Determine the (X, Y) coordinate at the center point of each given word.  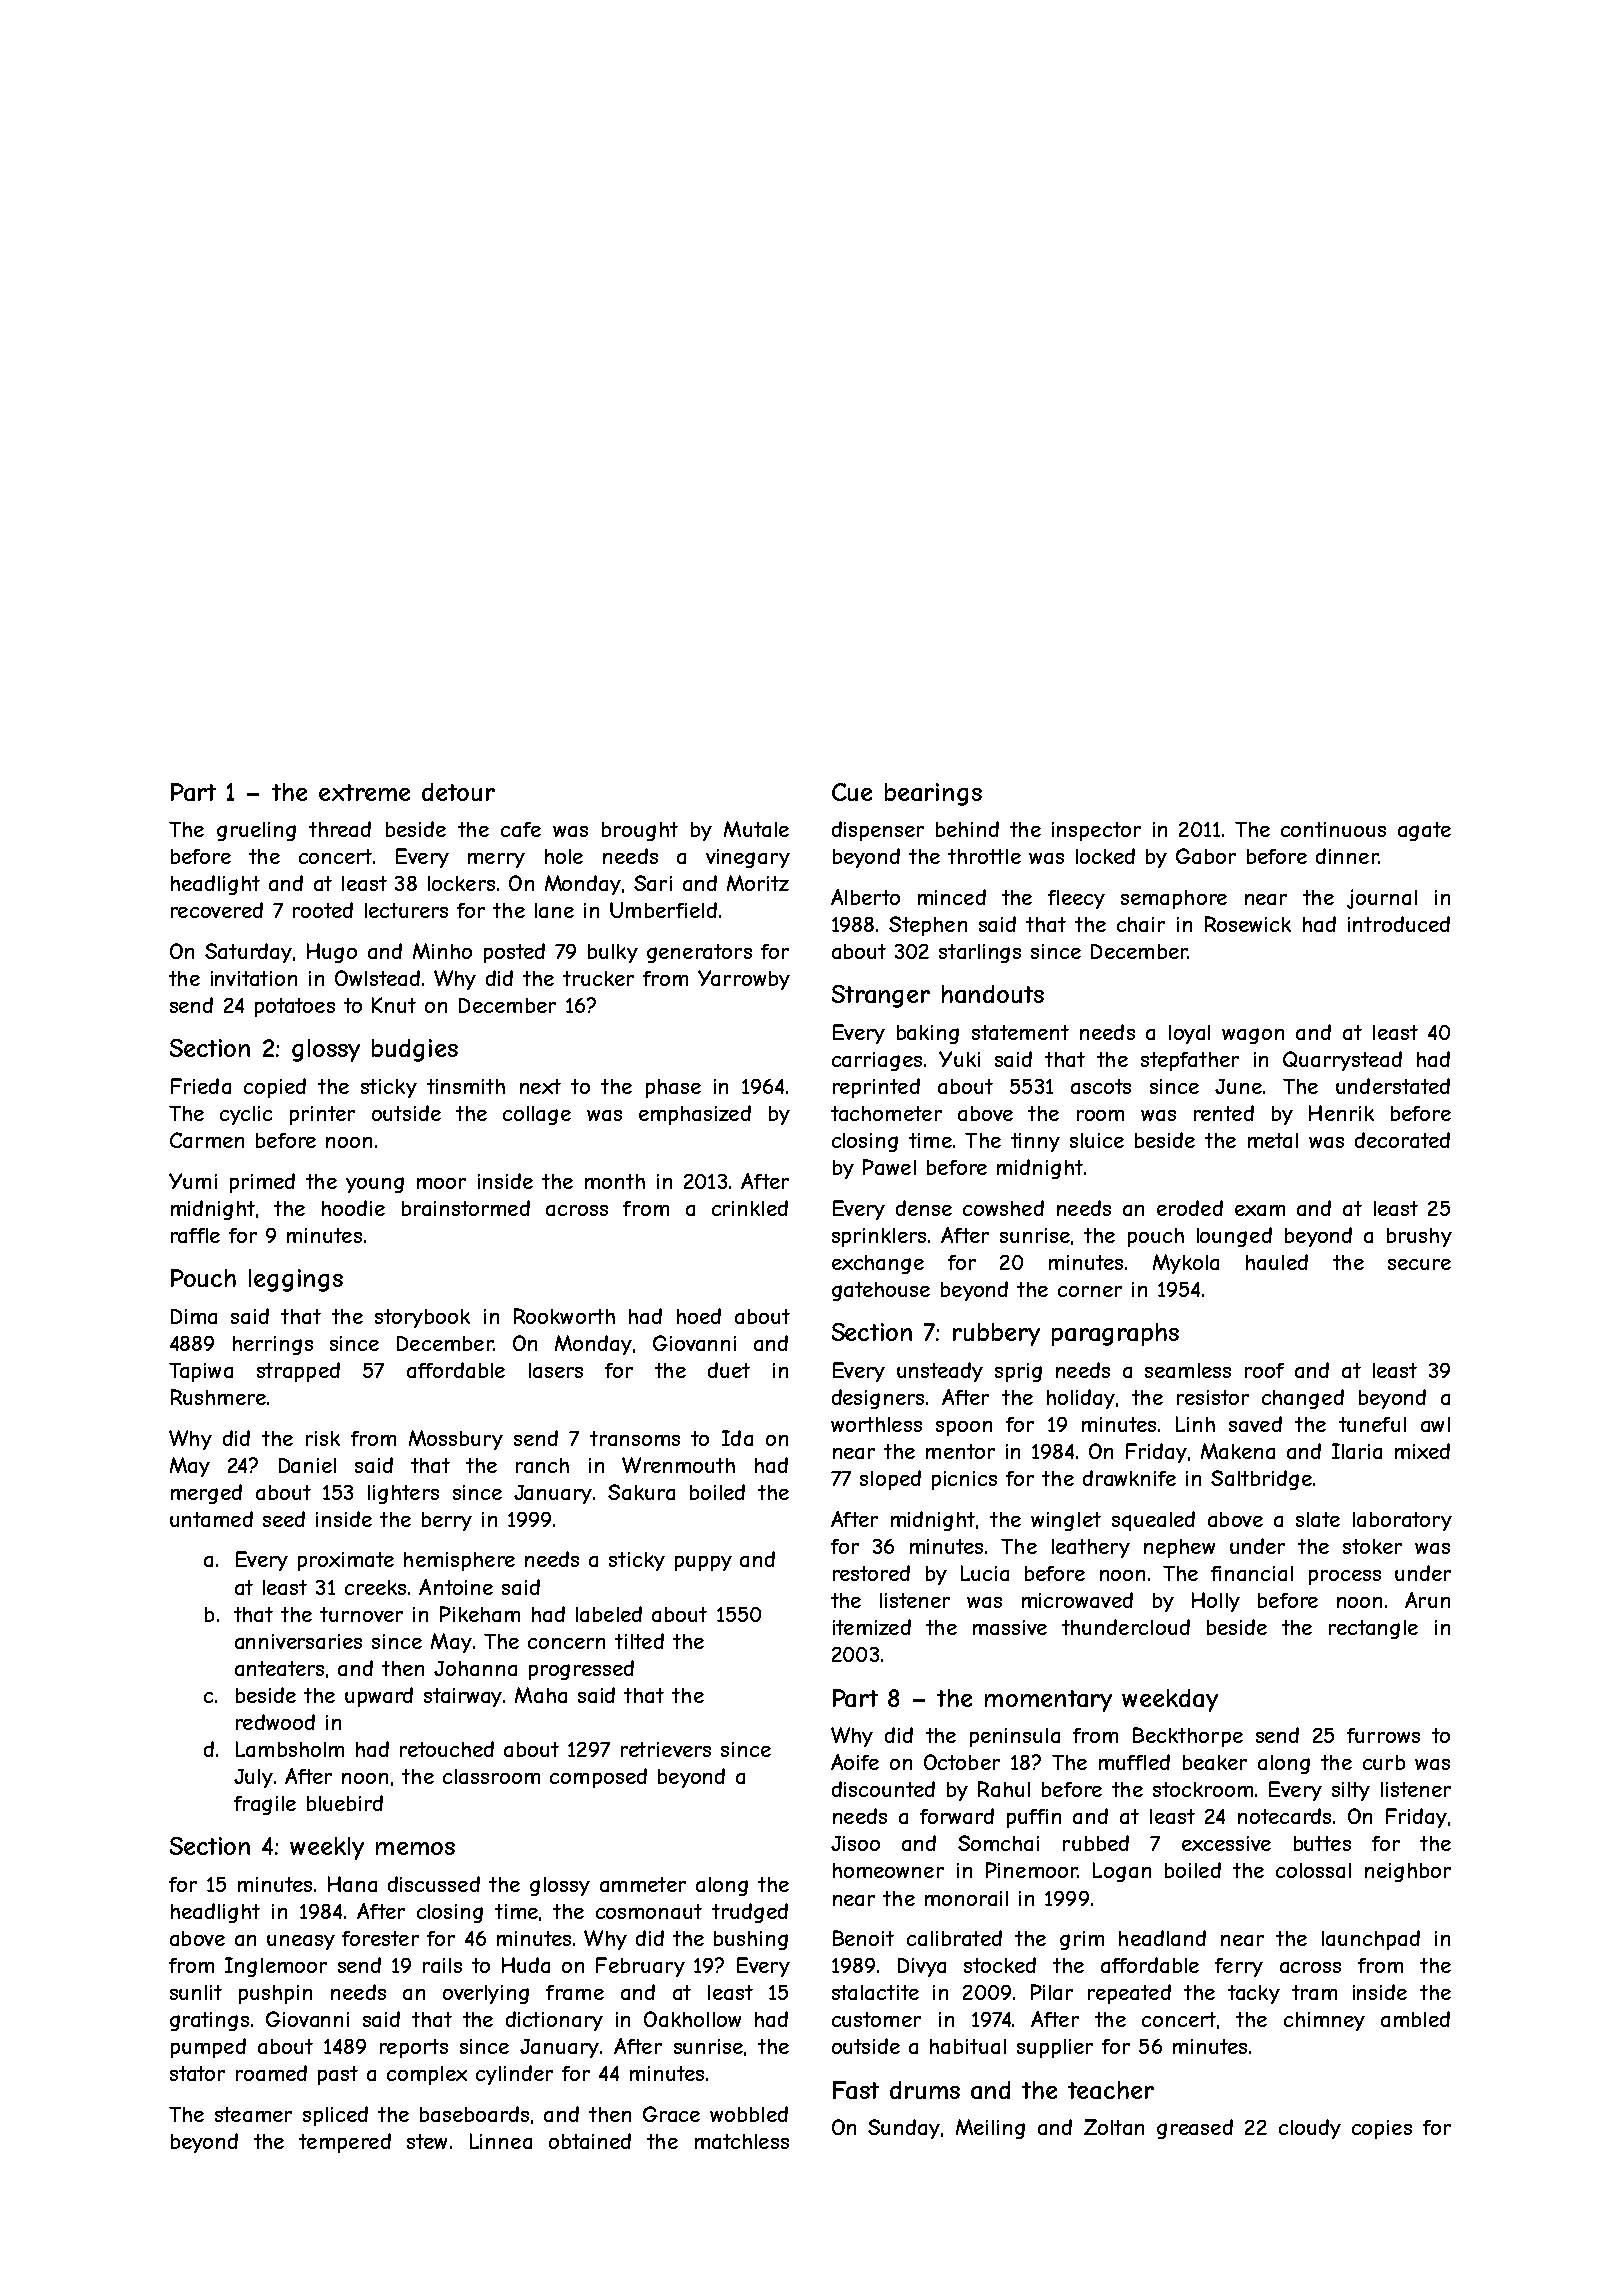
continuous (1333, 829)
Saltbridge (1261, 1480)
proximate (346, 1561)
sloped (890, 1480)
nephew (1179, 1548)
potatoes (295, 1007)
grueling (256, 831)
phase (673, 1088)
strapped (298, 1372)
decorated (1402, 1140)
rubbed (1096, 1843)
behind (967, 829)
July (253, 1778)
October (962, 1762)
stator (197, 2073)
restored (871, 1573)
